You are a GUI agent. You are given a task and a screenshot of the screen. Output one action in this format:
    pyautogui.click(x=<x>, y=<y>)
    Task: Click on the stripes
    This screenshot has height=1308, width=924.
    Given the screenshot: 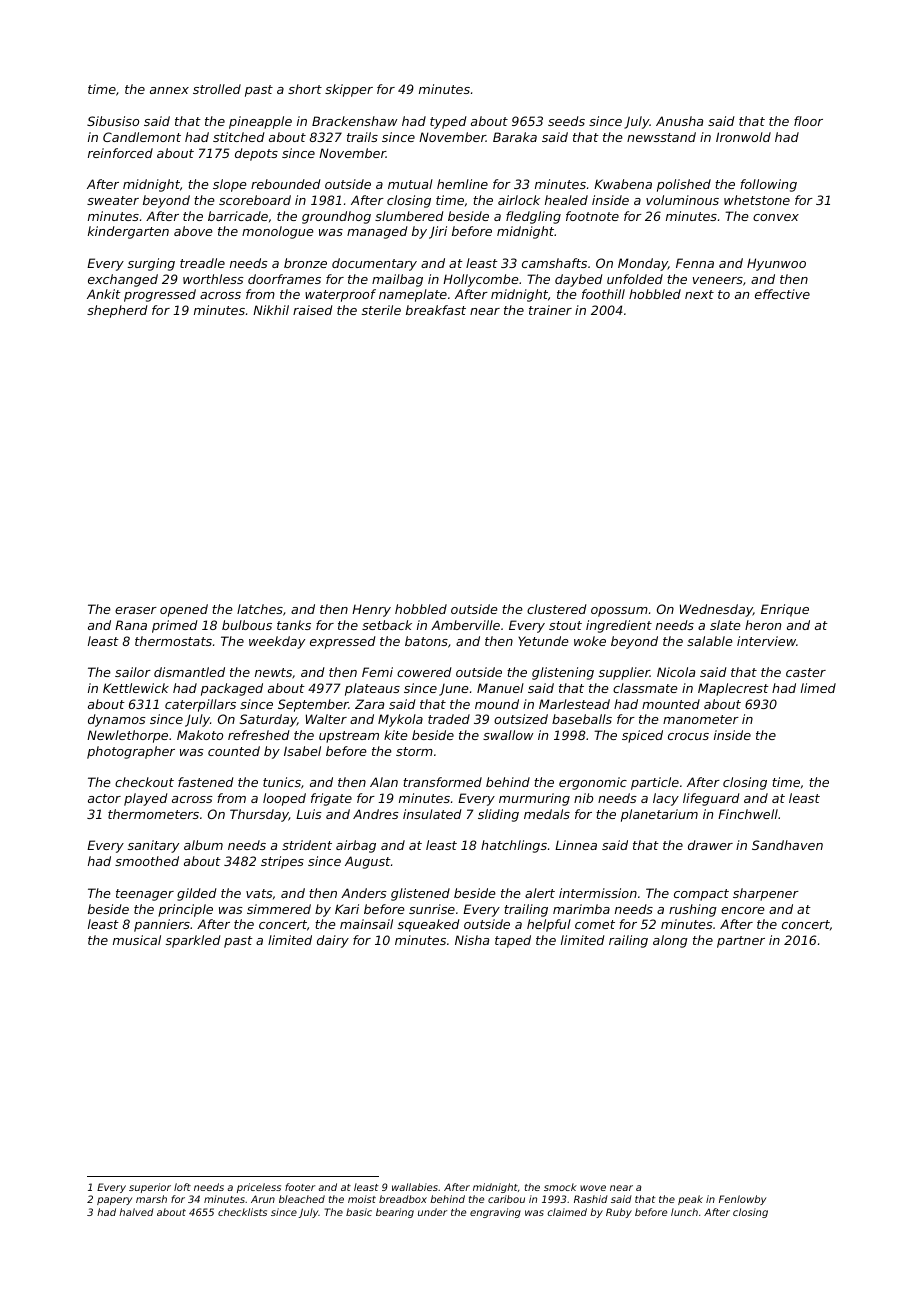 What is the action you would take?
    pyautogui.click(x=282, y=862)
